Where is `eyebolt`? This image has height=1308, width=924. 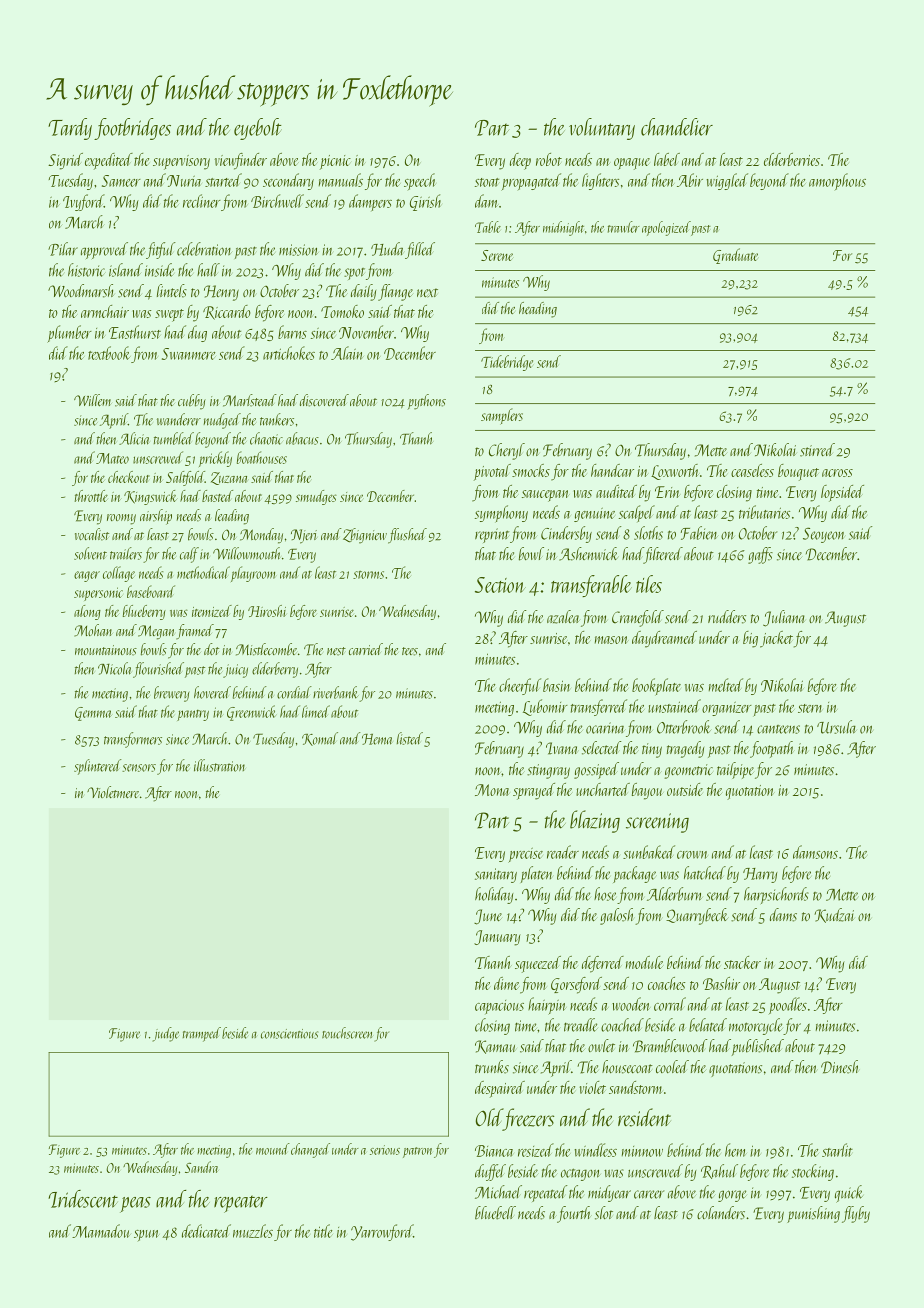 eyebolt is located at coordinates (258, 129).
